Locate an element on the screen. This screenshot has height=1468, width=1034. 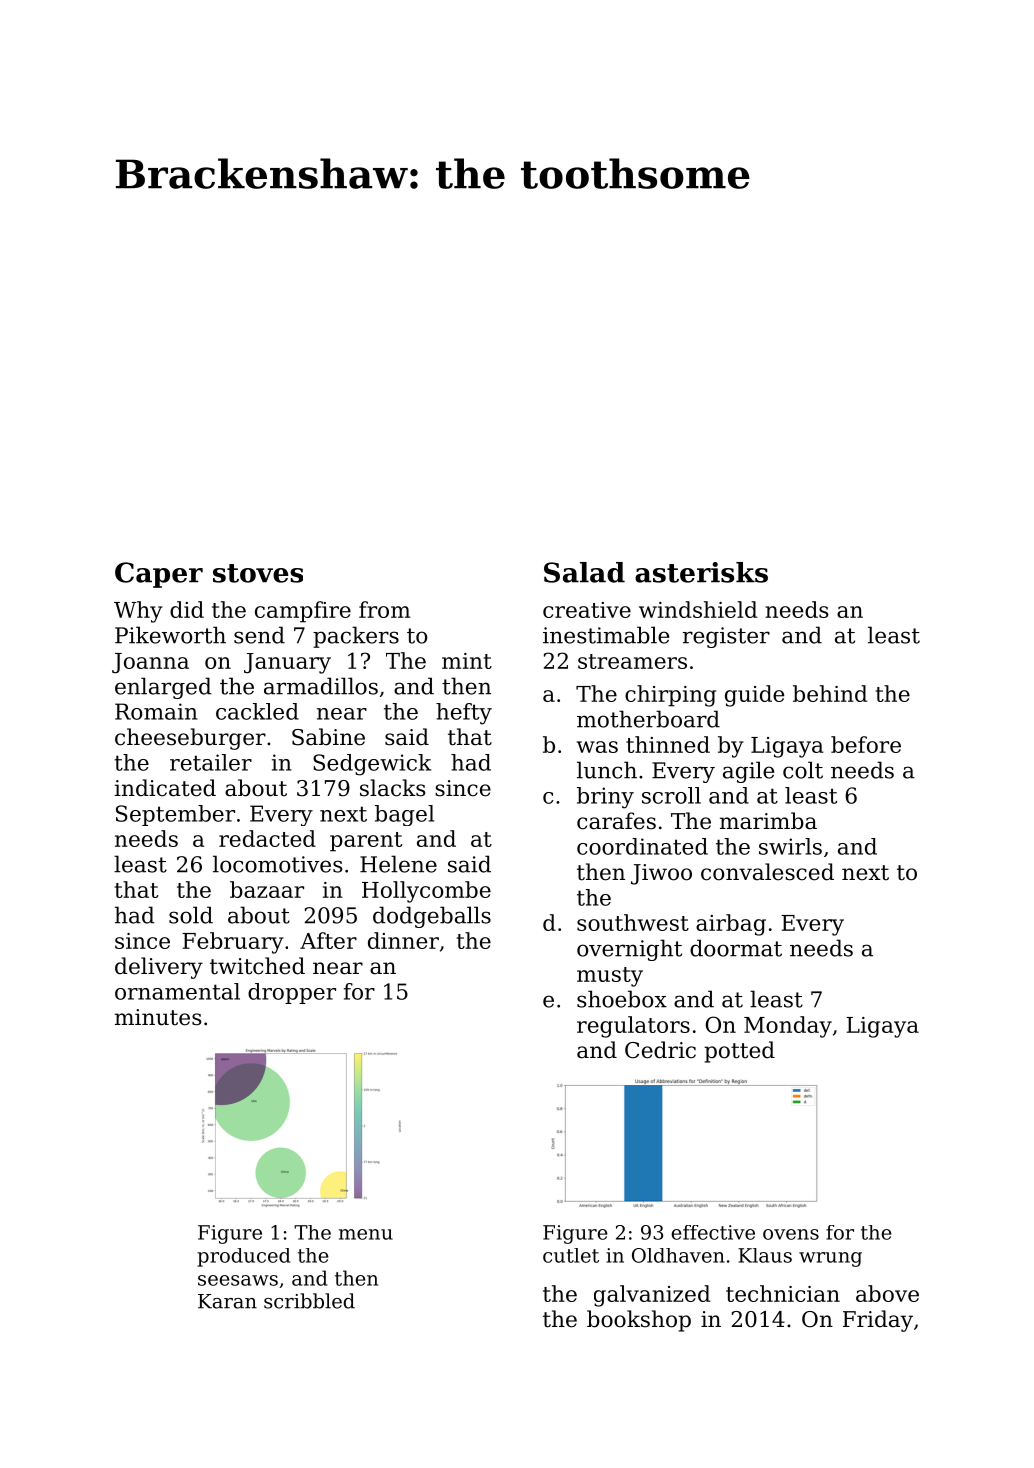
dropper is located at coordinates (292, 993).
